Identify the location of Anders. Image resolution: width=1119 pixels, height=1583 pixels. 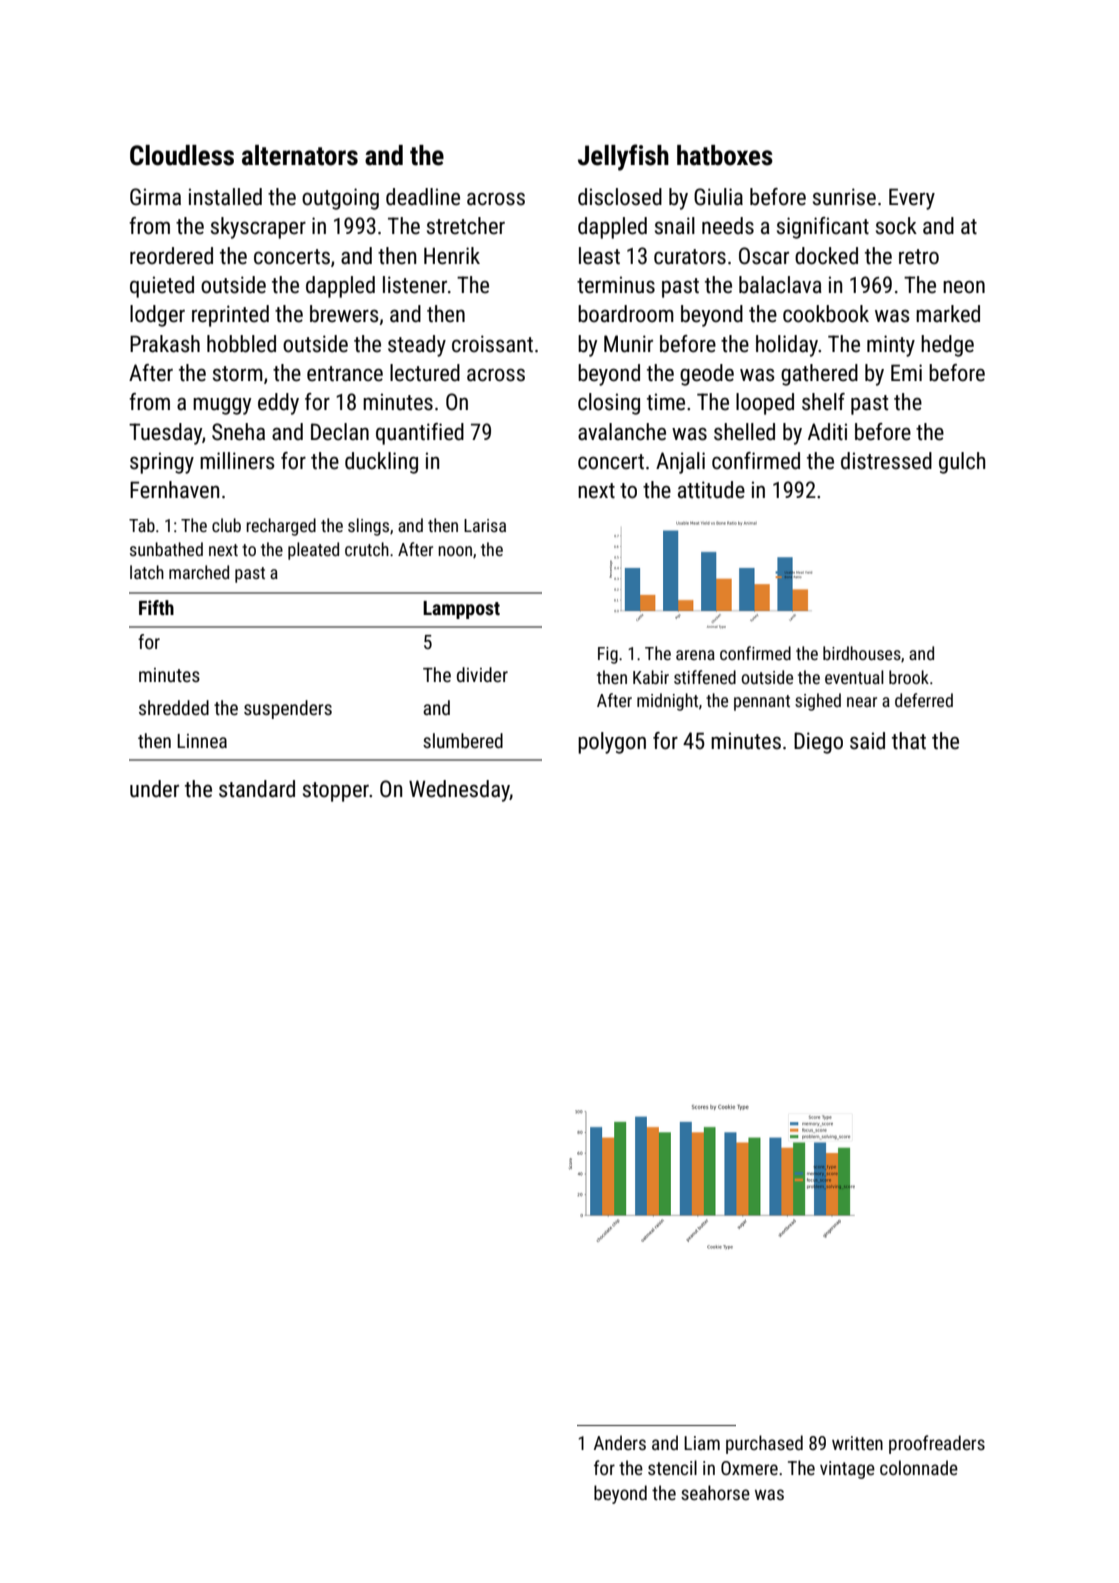
(620, 1442).
